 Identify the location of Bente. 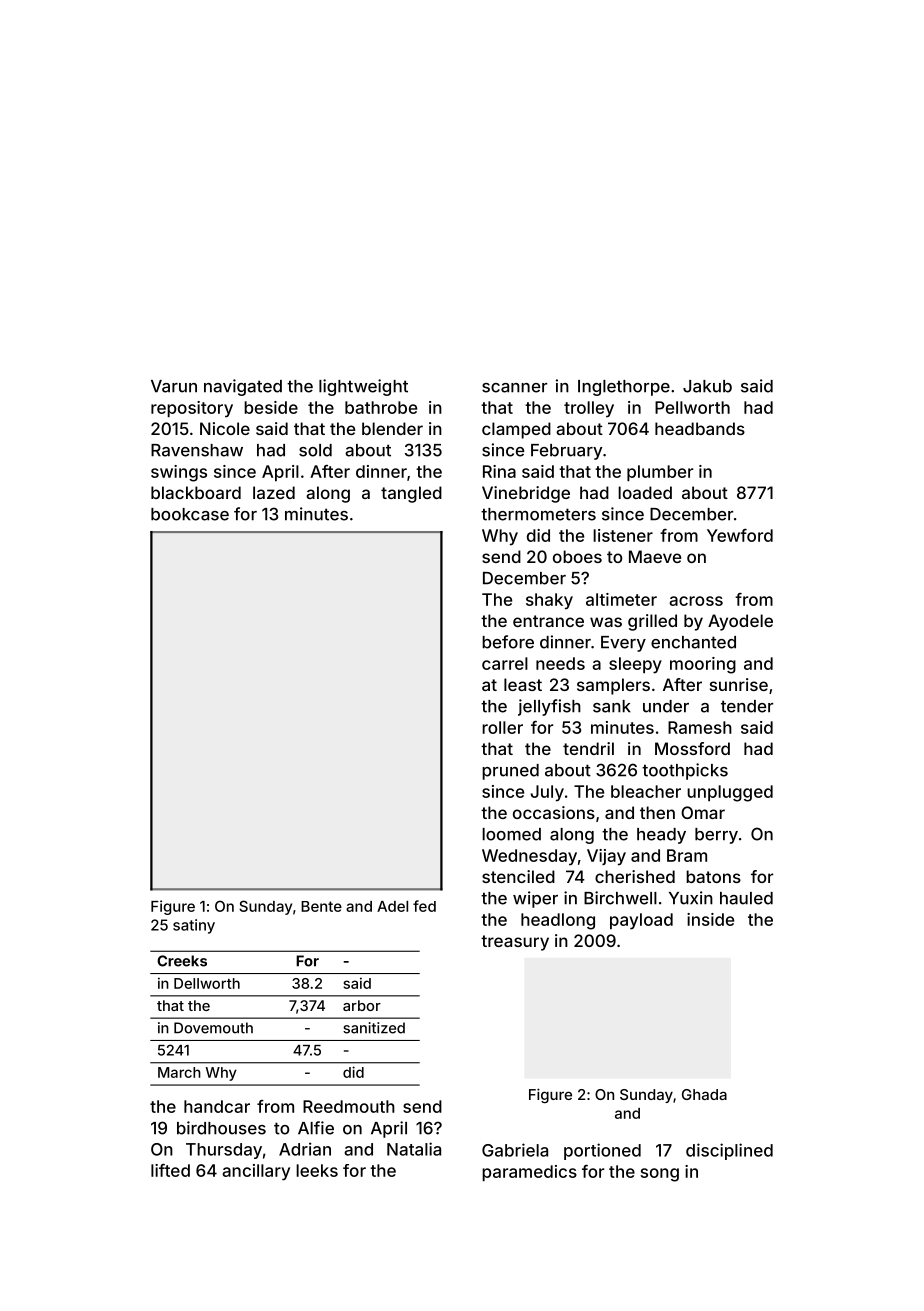
(321, 906).
